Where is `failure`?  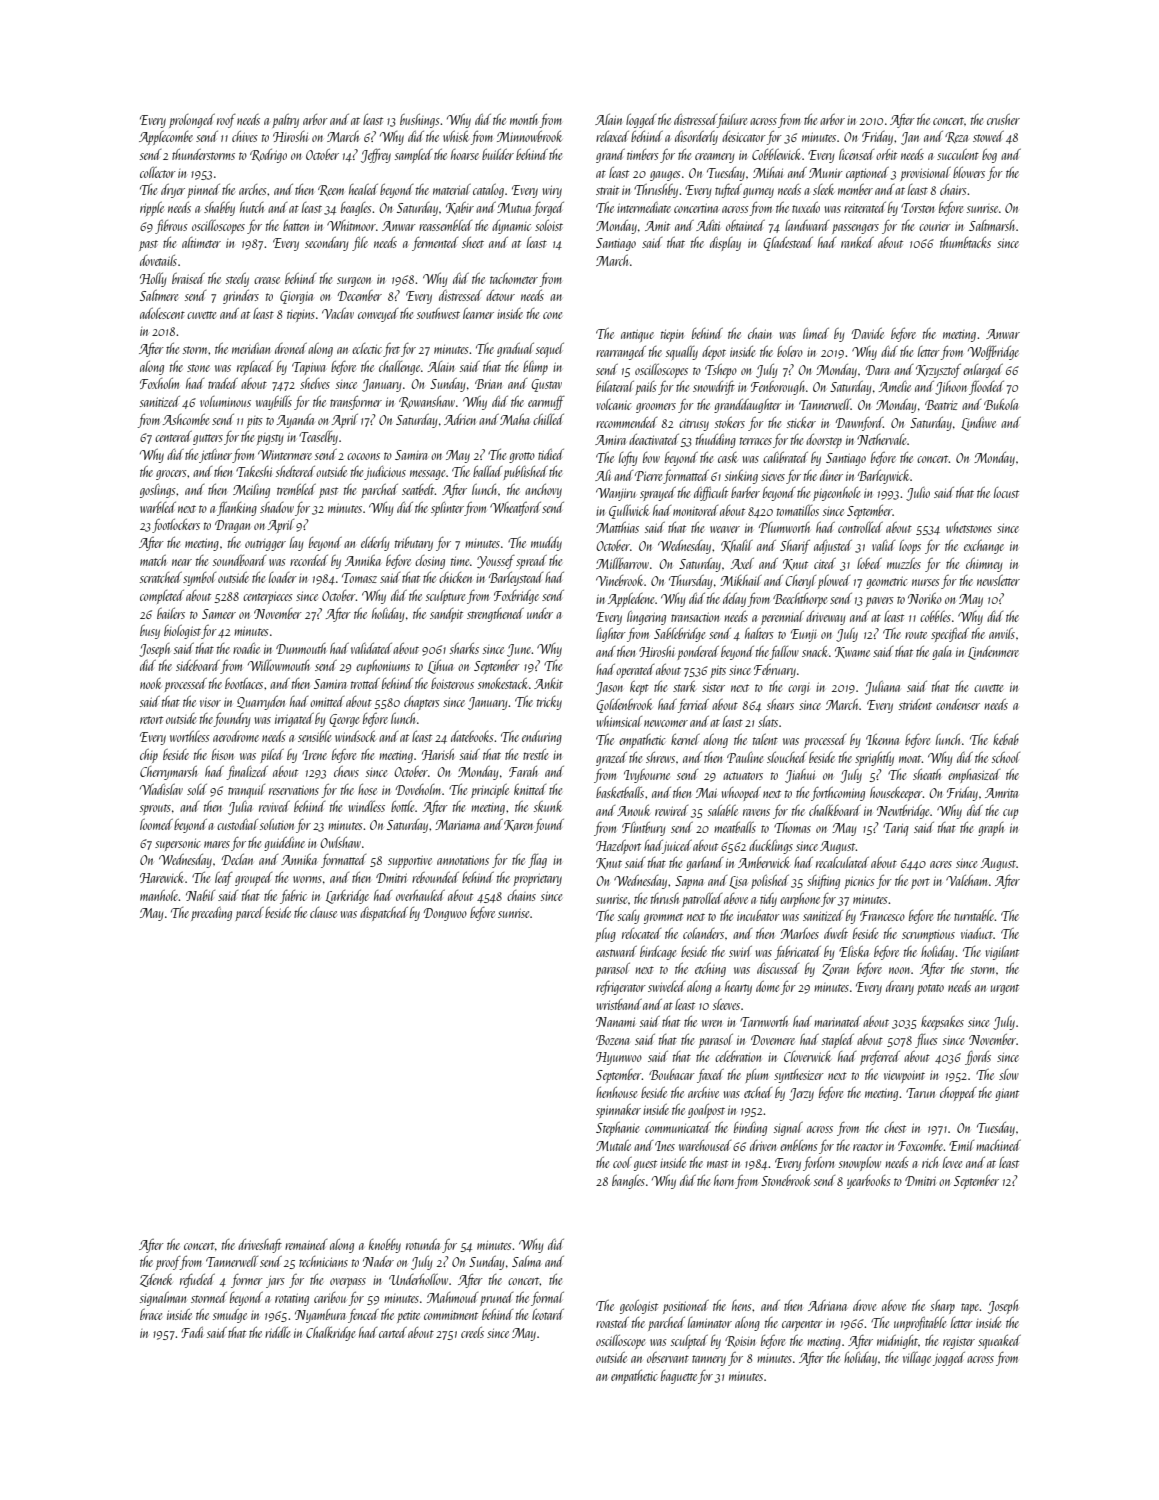 failure is located at coordinates (732, 120).
